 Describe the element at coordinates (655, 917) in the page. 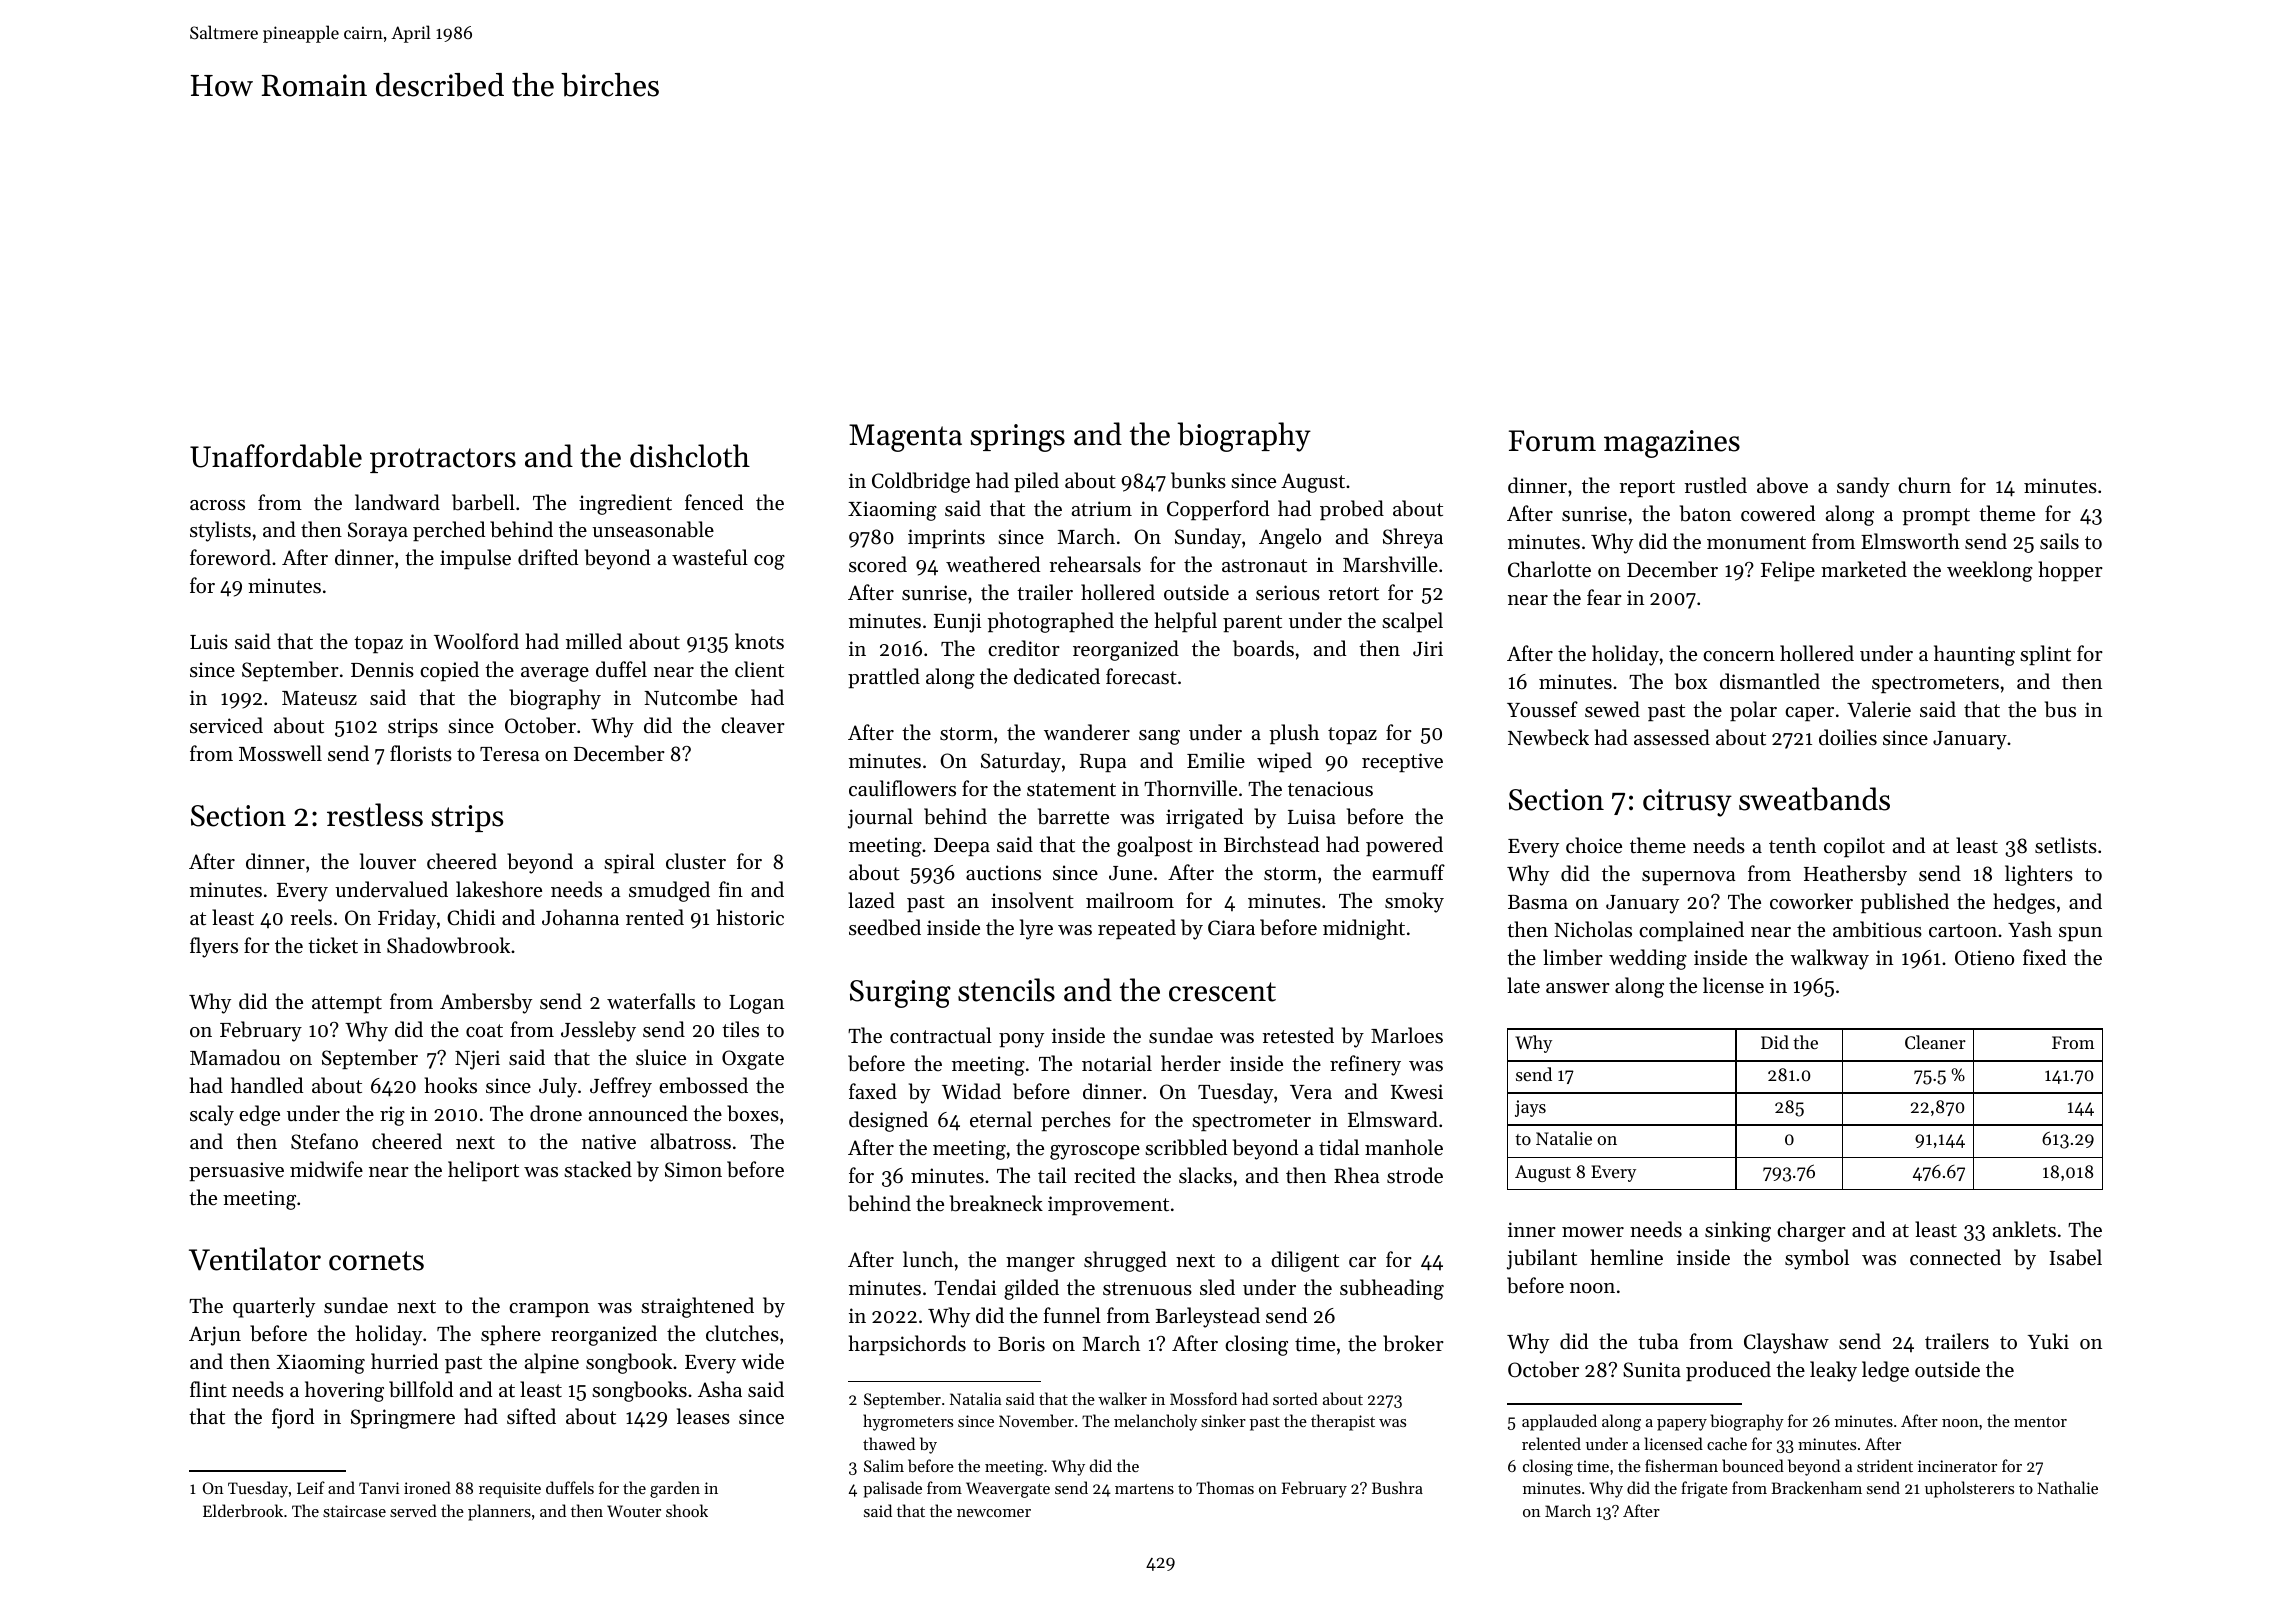

I see `rented` at that location.
